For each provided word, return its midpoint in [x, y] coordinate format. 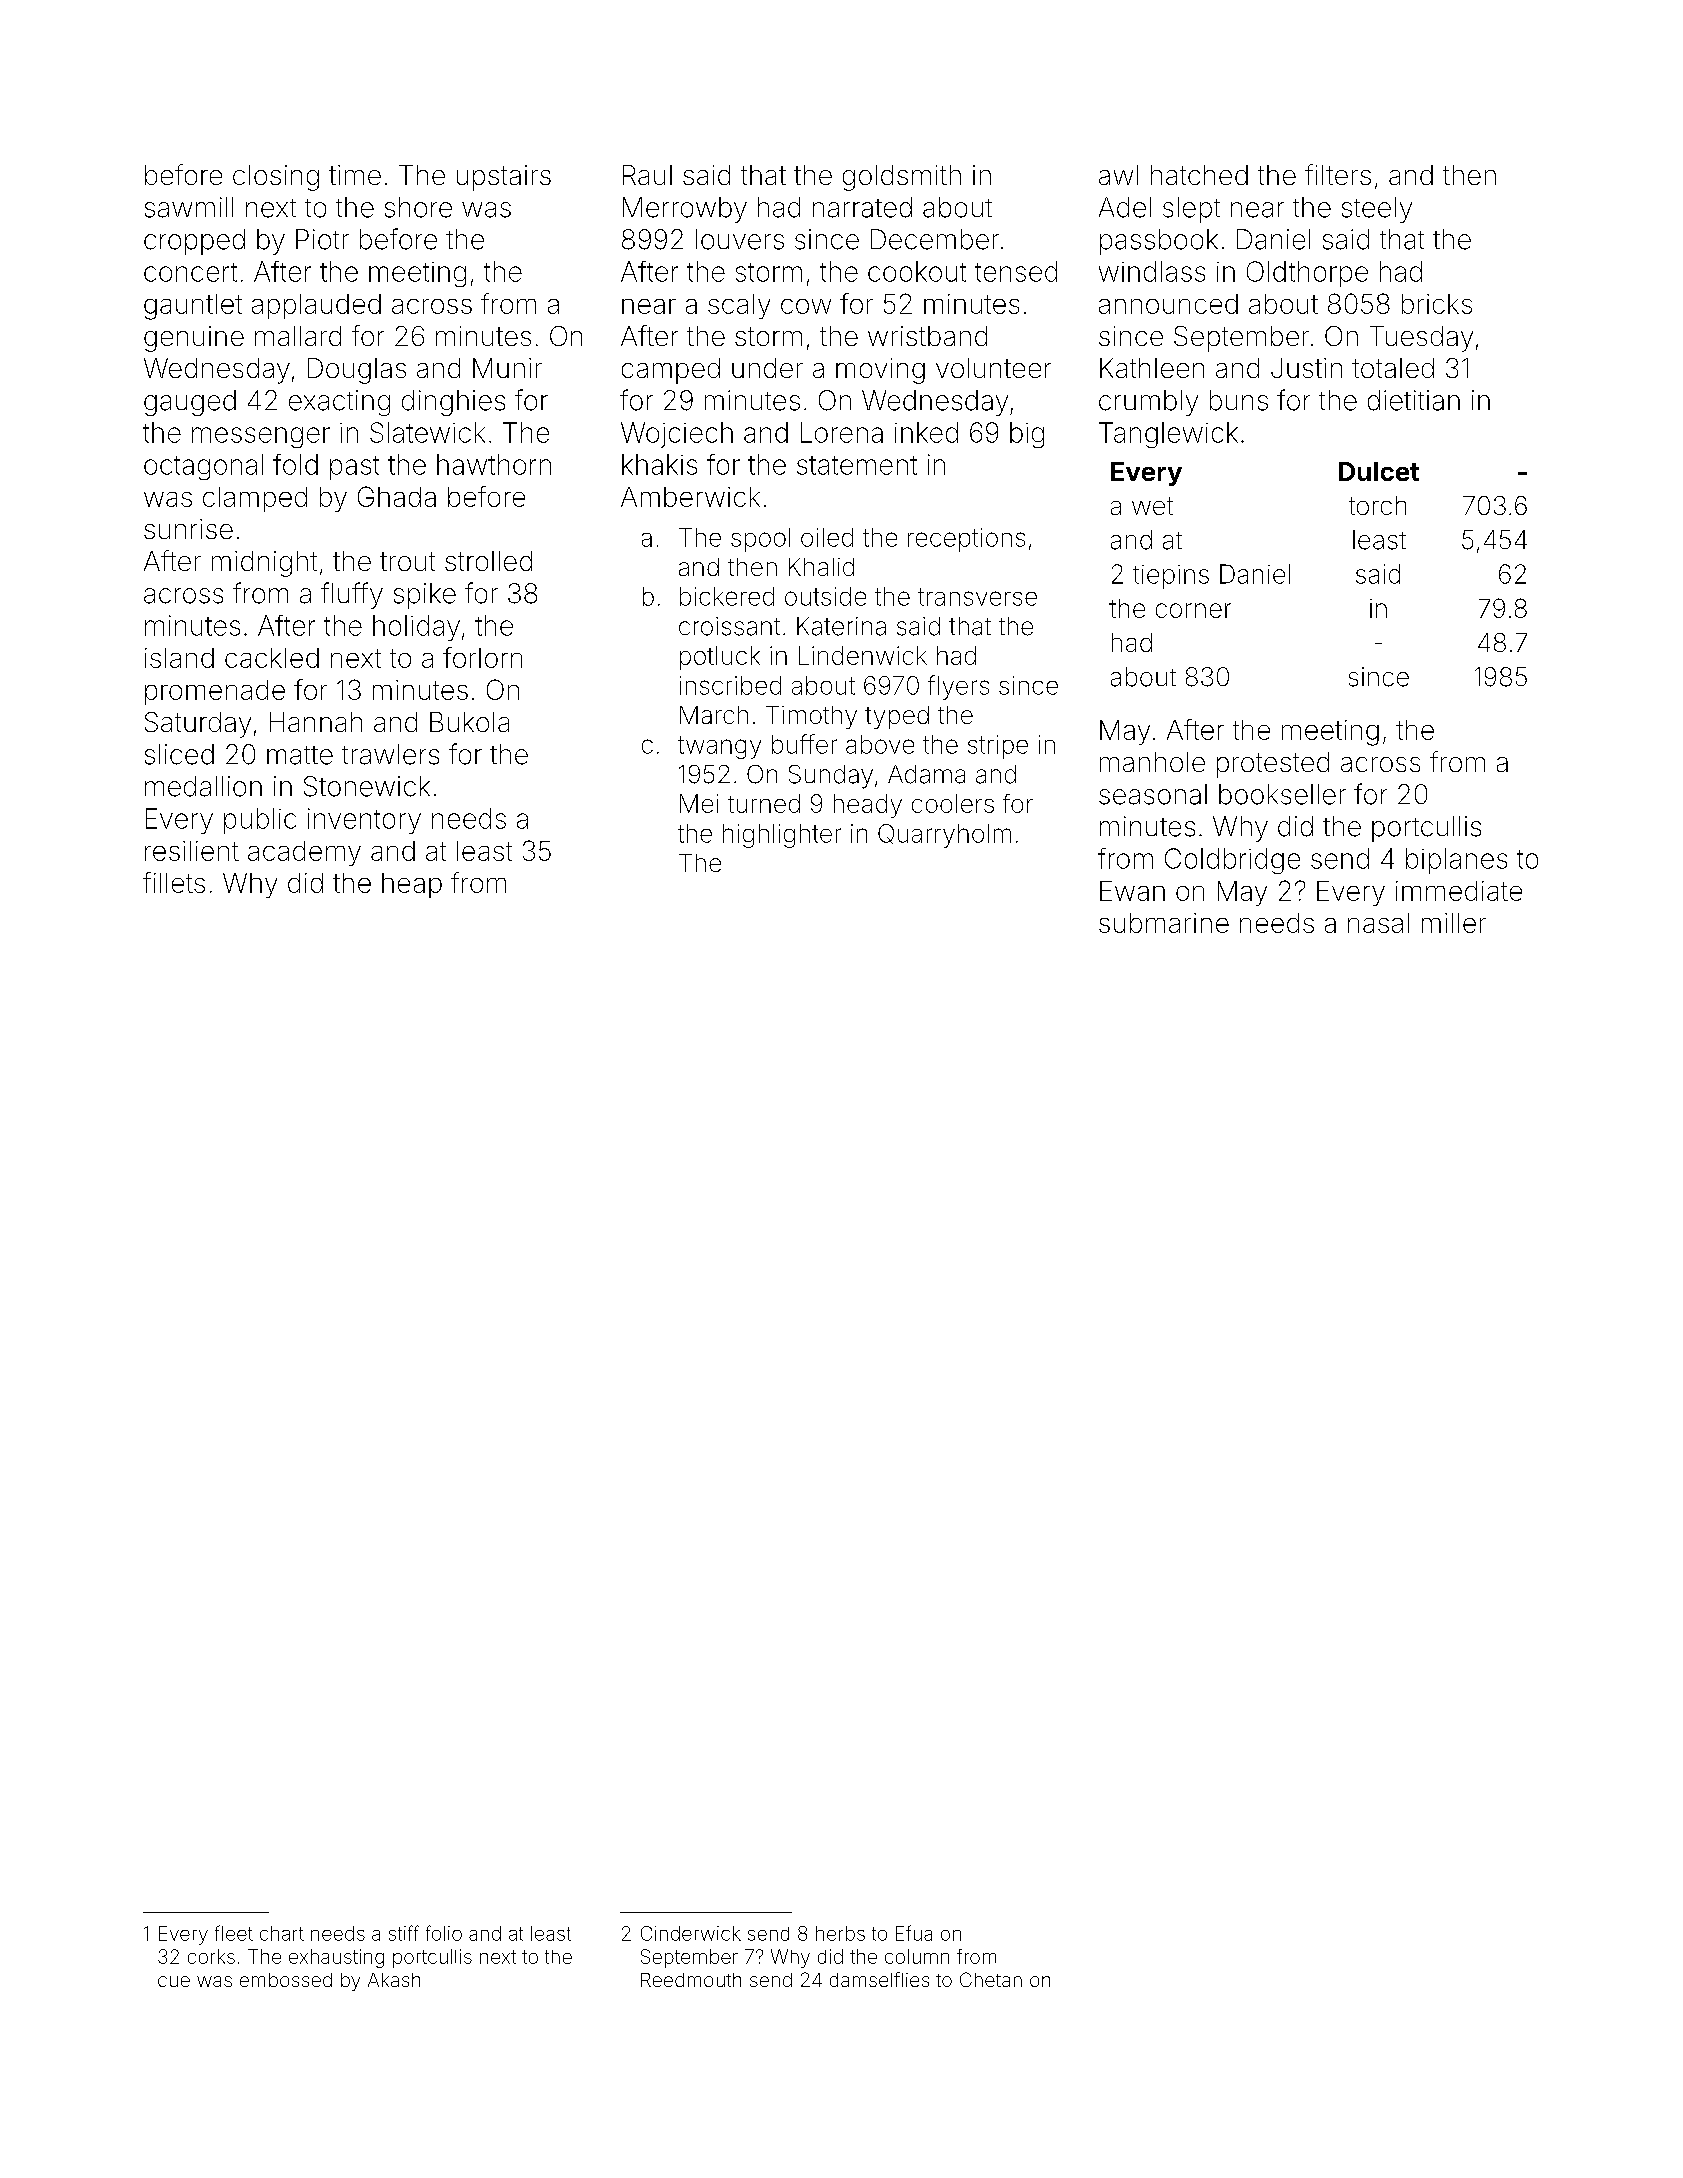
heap [412, 885]
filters [1338, 174]
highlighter [782, 836]
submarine [1164, 923]
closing [276, 178]
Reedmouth [691, 1980]
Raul [647, 175]
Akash [394, 1980]
